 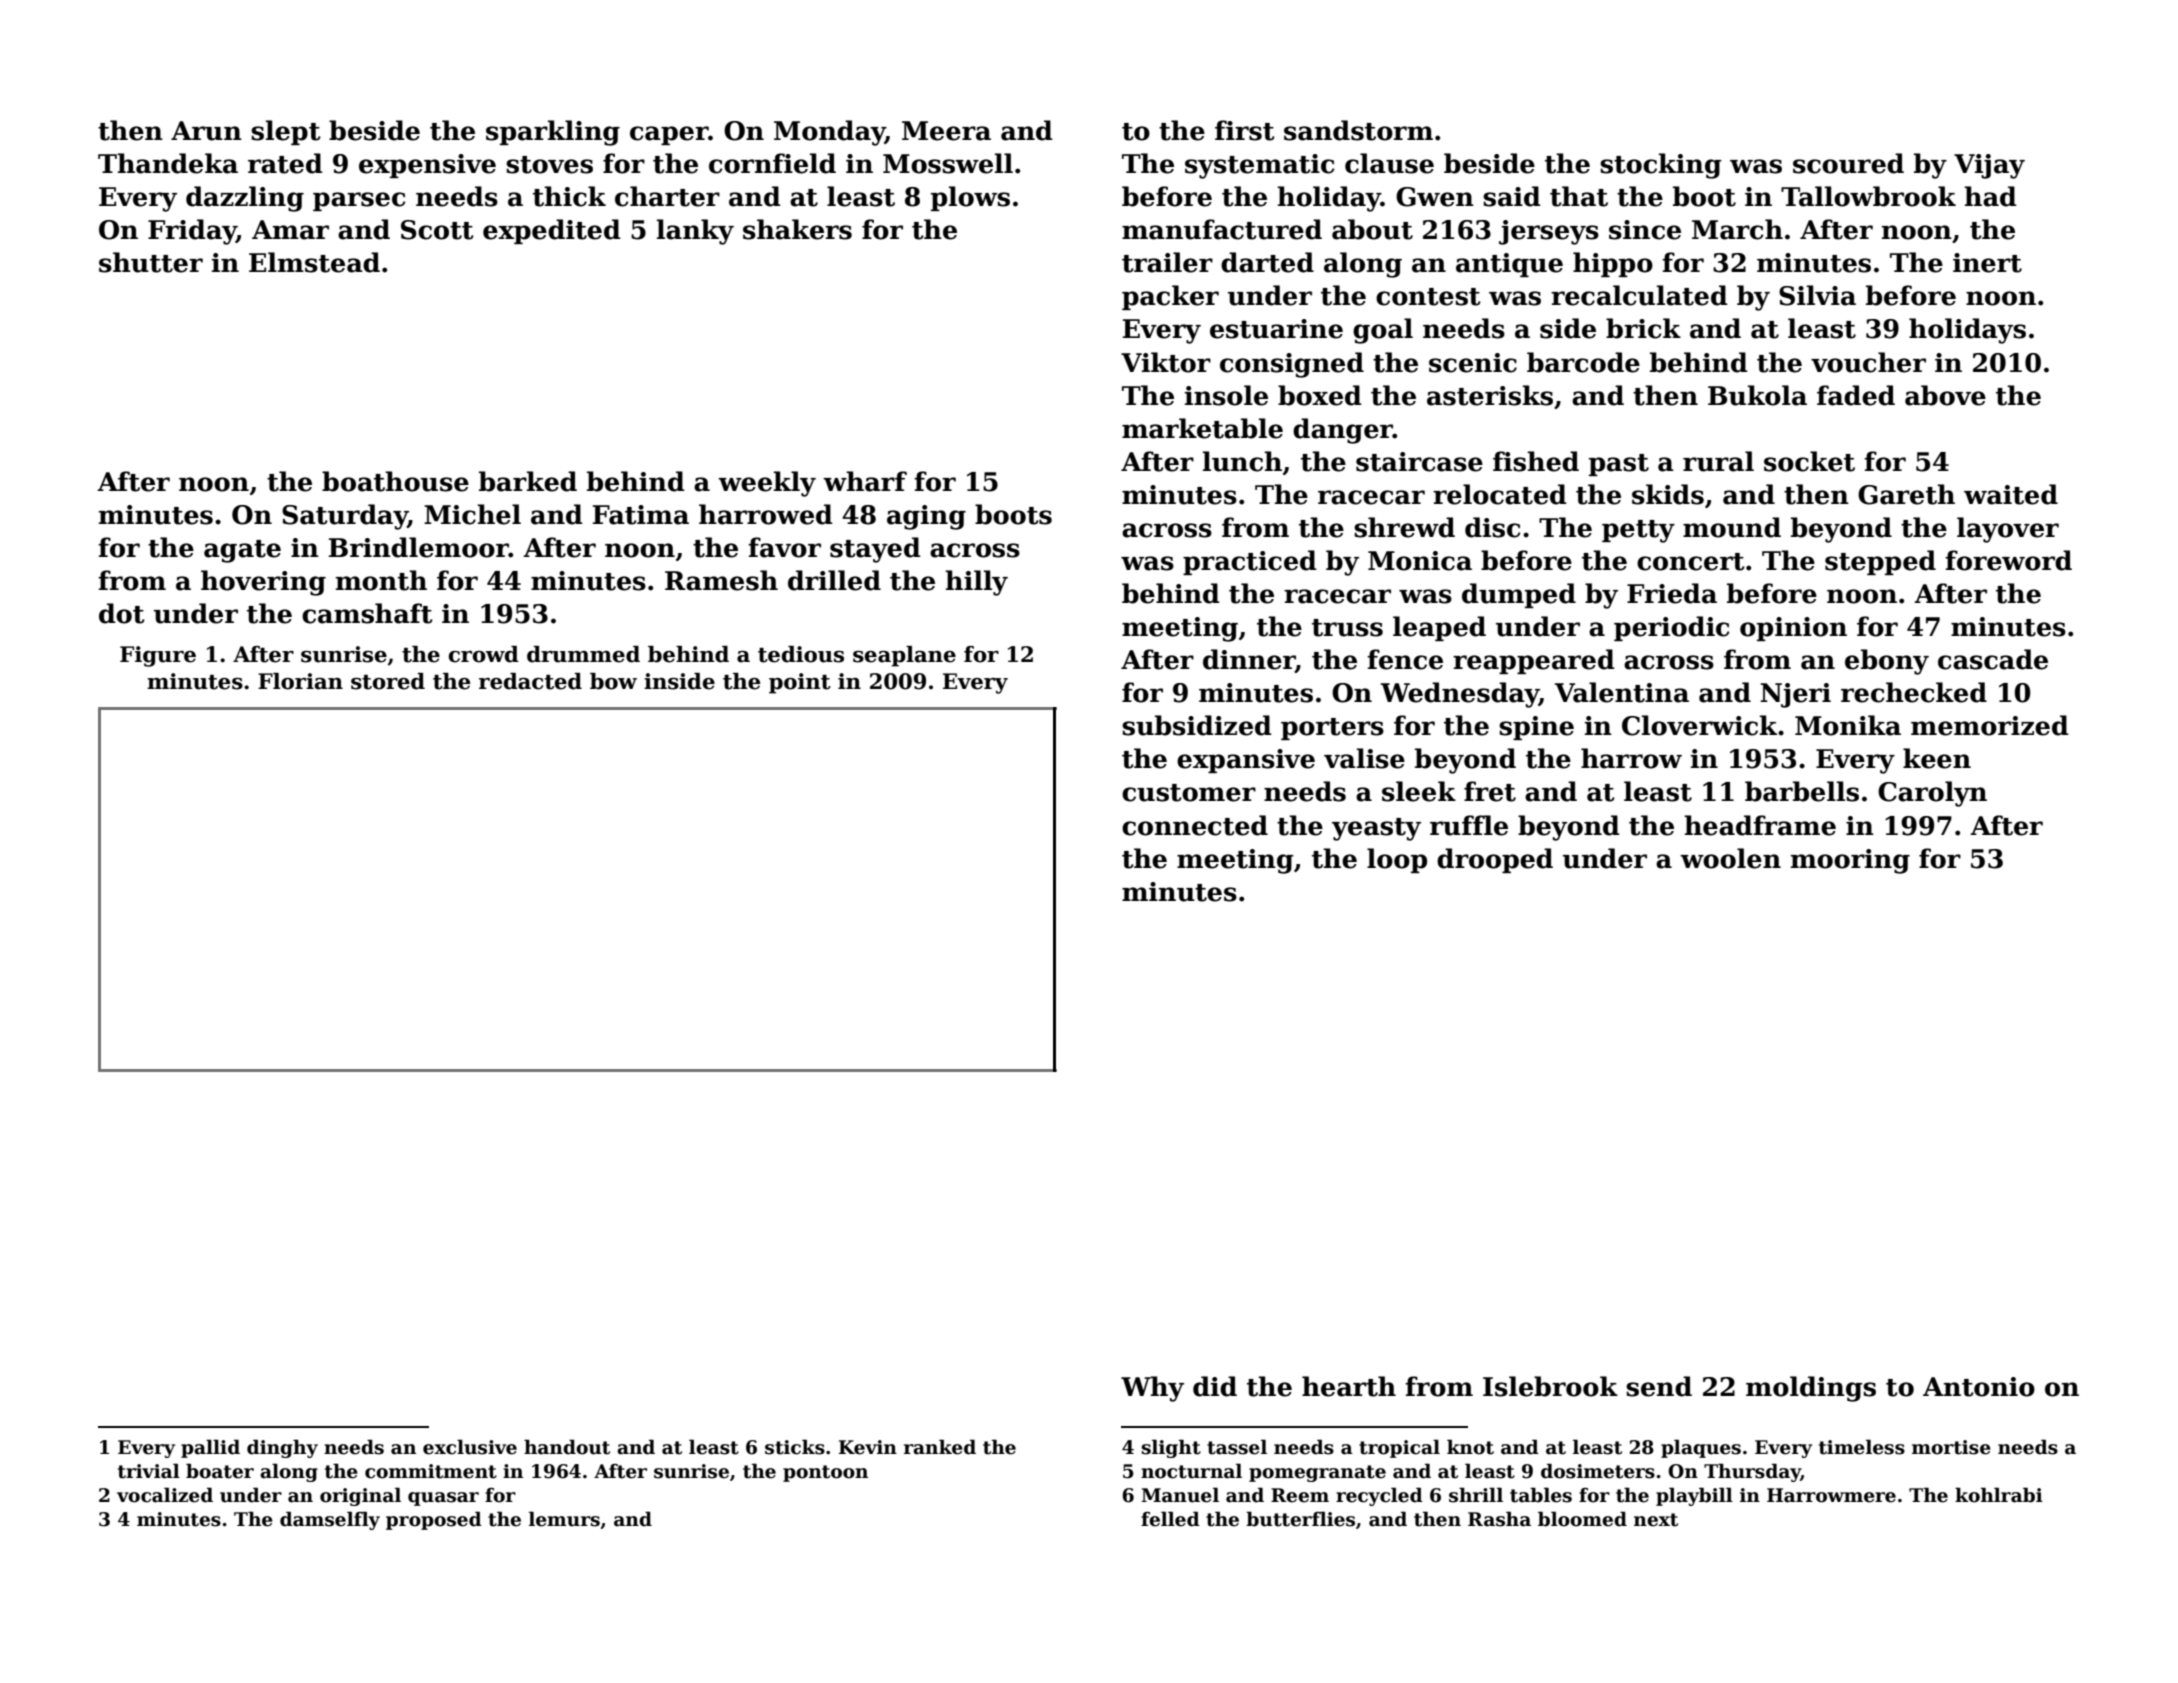 What do you see at coordinates (875, 550) in the document?
I see `stayed` at bounding box center [875, 550].
